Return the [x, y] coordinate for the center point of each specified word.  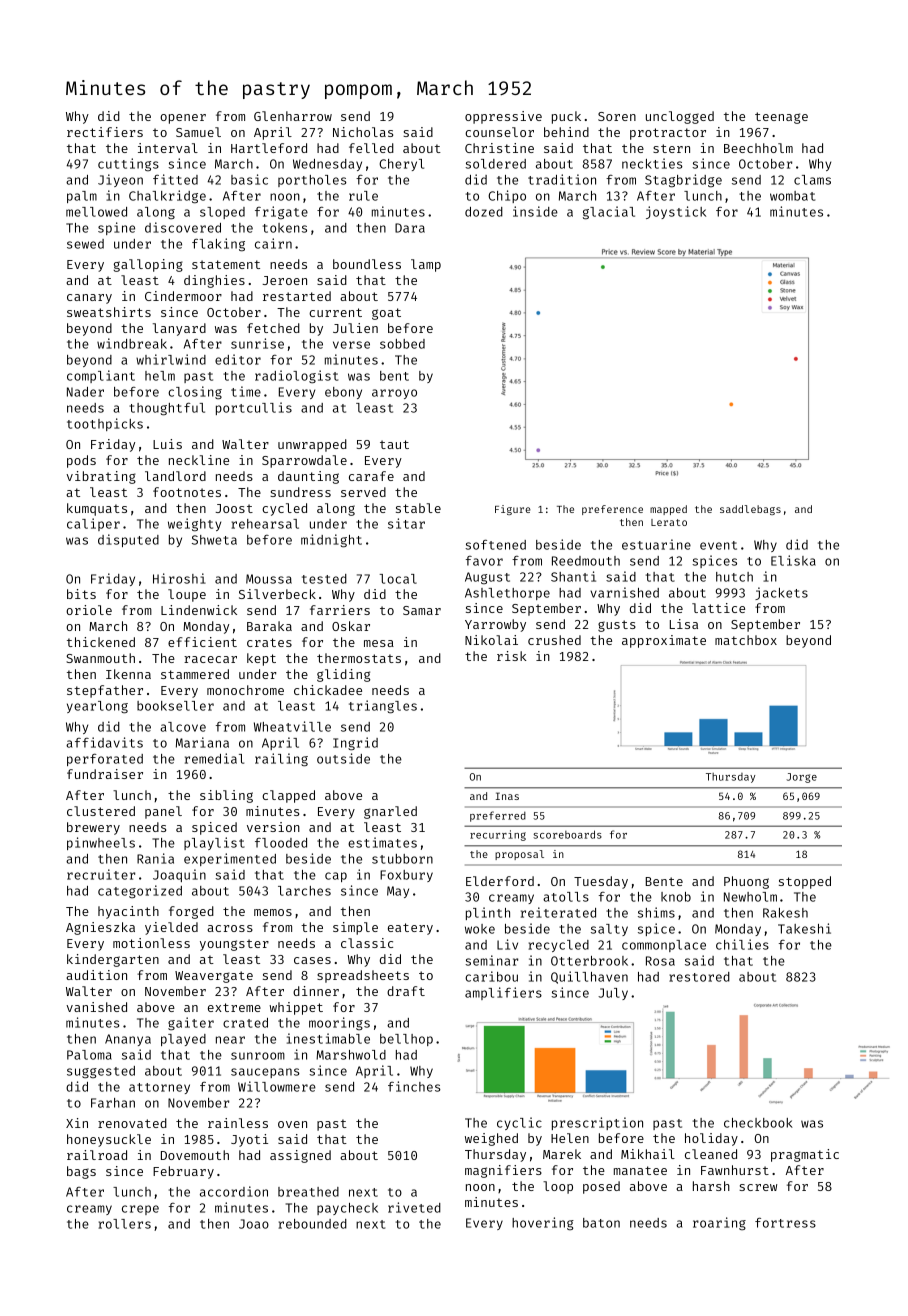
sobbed [402, 344]
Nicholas [363, 132]
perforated [105, 759]
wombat [792, 196]
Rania [155, 858]
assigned [300, 1156]
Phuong [746, 882]
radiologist [296, 377]
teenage [781, 118]
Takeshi [804, 928]
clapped [288, 796]
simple [355, 928]
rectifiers [105, 132]
